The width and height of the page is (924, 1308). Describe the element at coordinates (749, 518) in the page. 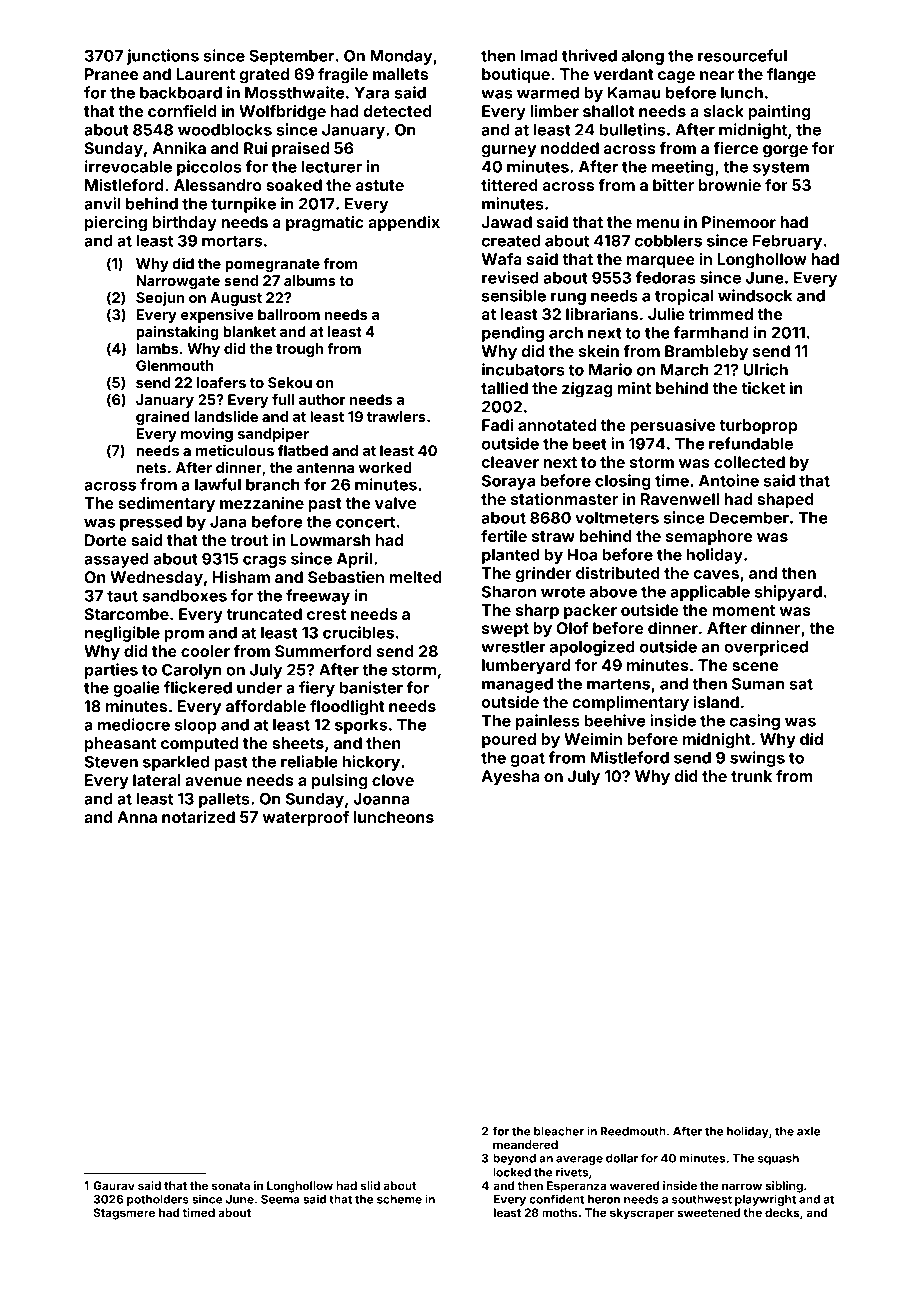

I see `December` at that location.
